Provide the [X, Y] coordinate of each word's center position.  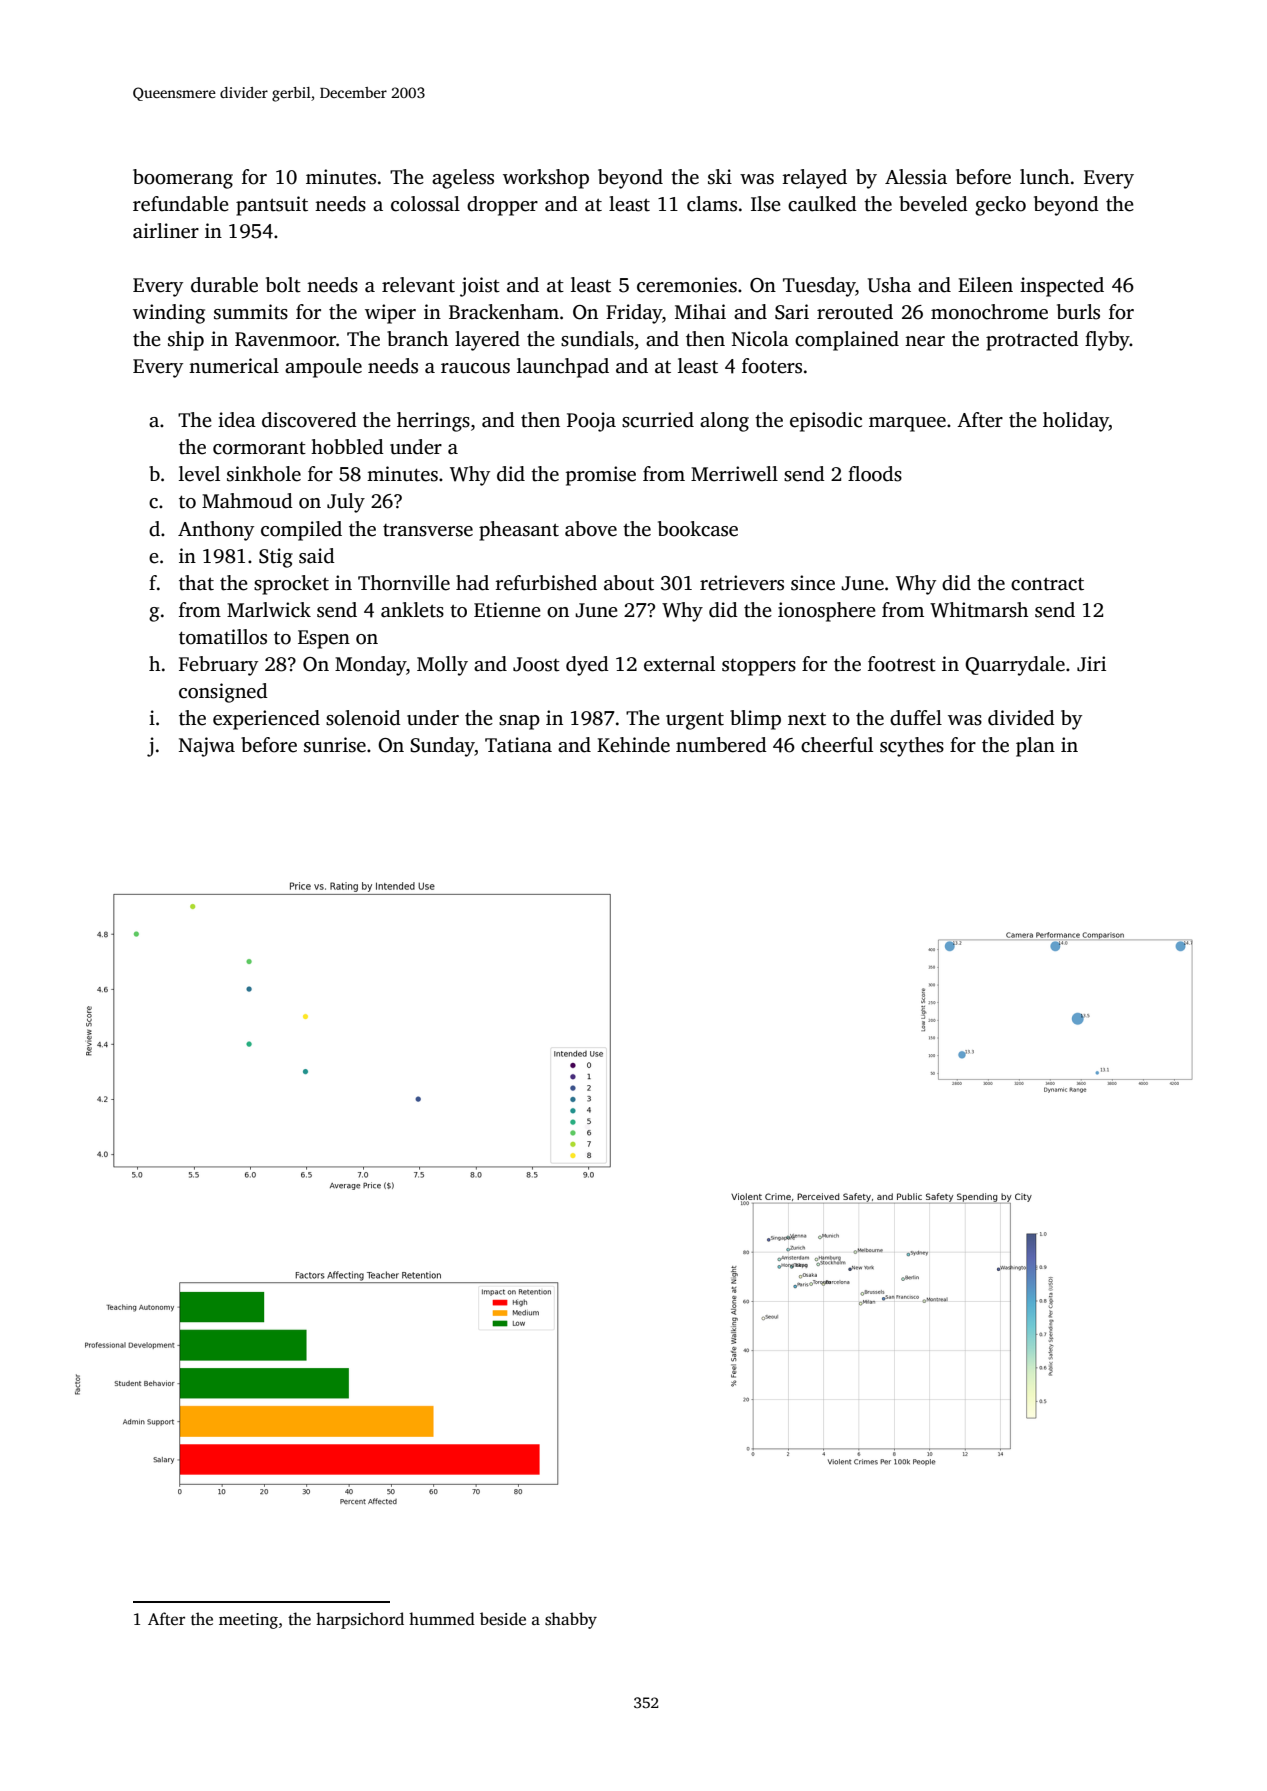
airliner [166, 231]
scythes [912, 747]
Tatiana [518, 745]
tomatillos [223, 637]
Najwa [207, 747]
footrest [902, 664]
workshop [546, 179]
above [591, 529]
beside [503, 1619]
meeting [248, 1621]
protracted [1032, 341]
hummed [442, 1619]
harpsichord [360, 1620]
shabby [571, 1620]
